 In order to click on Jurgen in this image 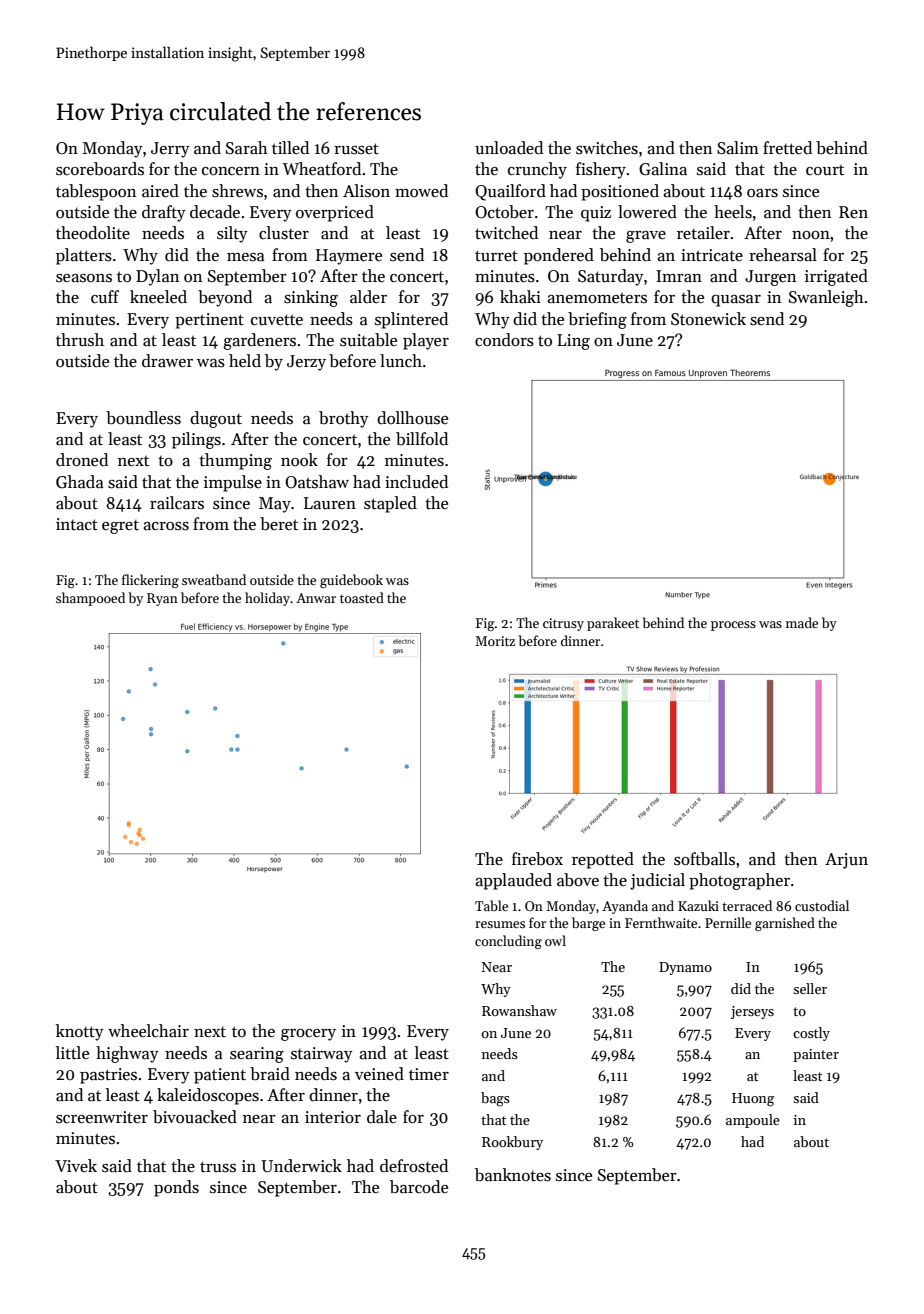, I will do `click(770, 278)`.
